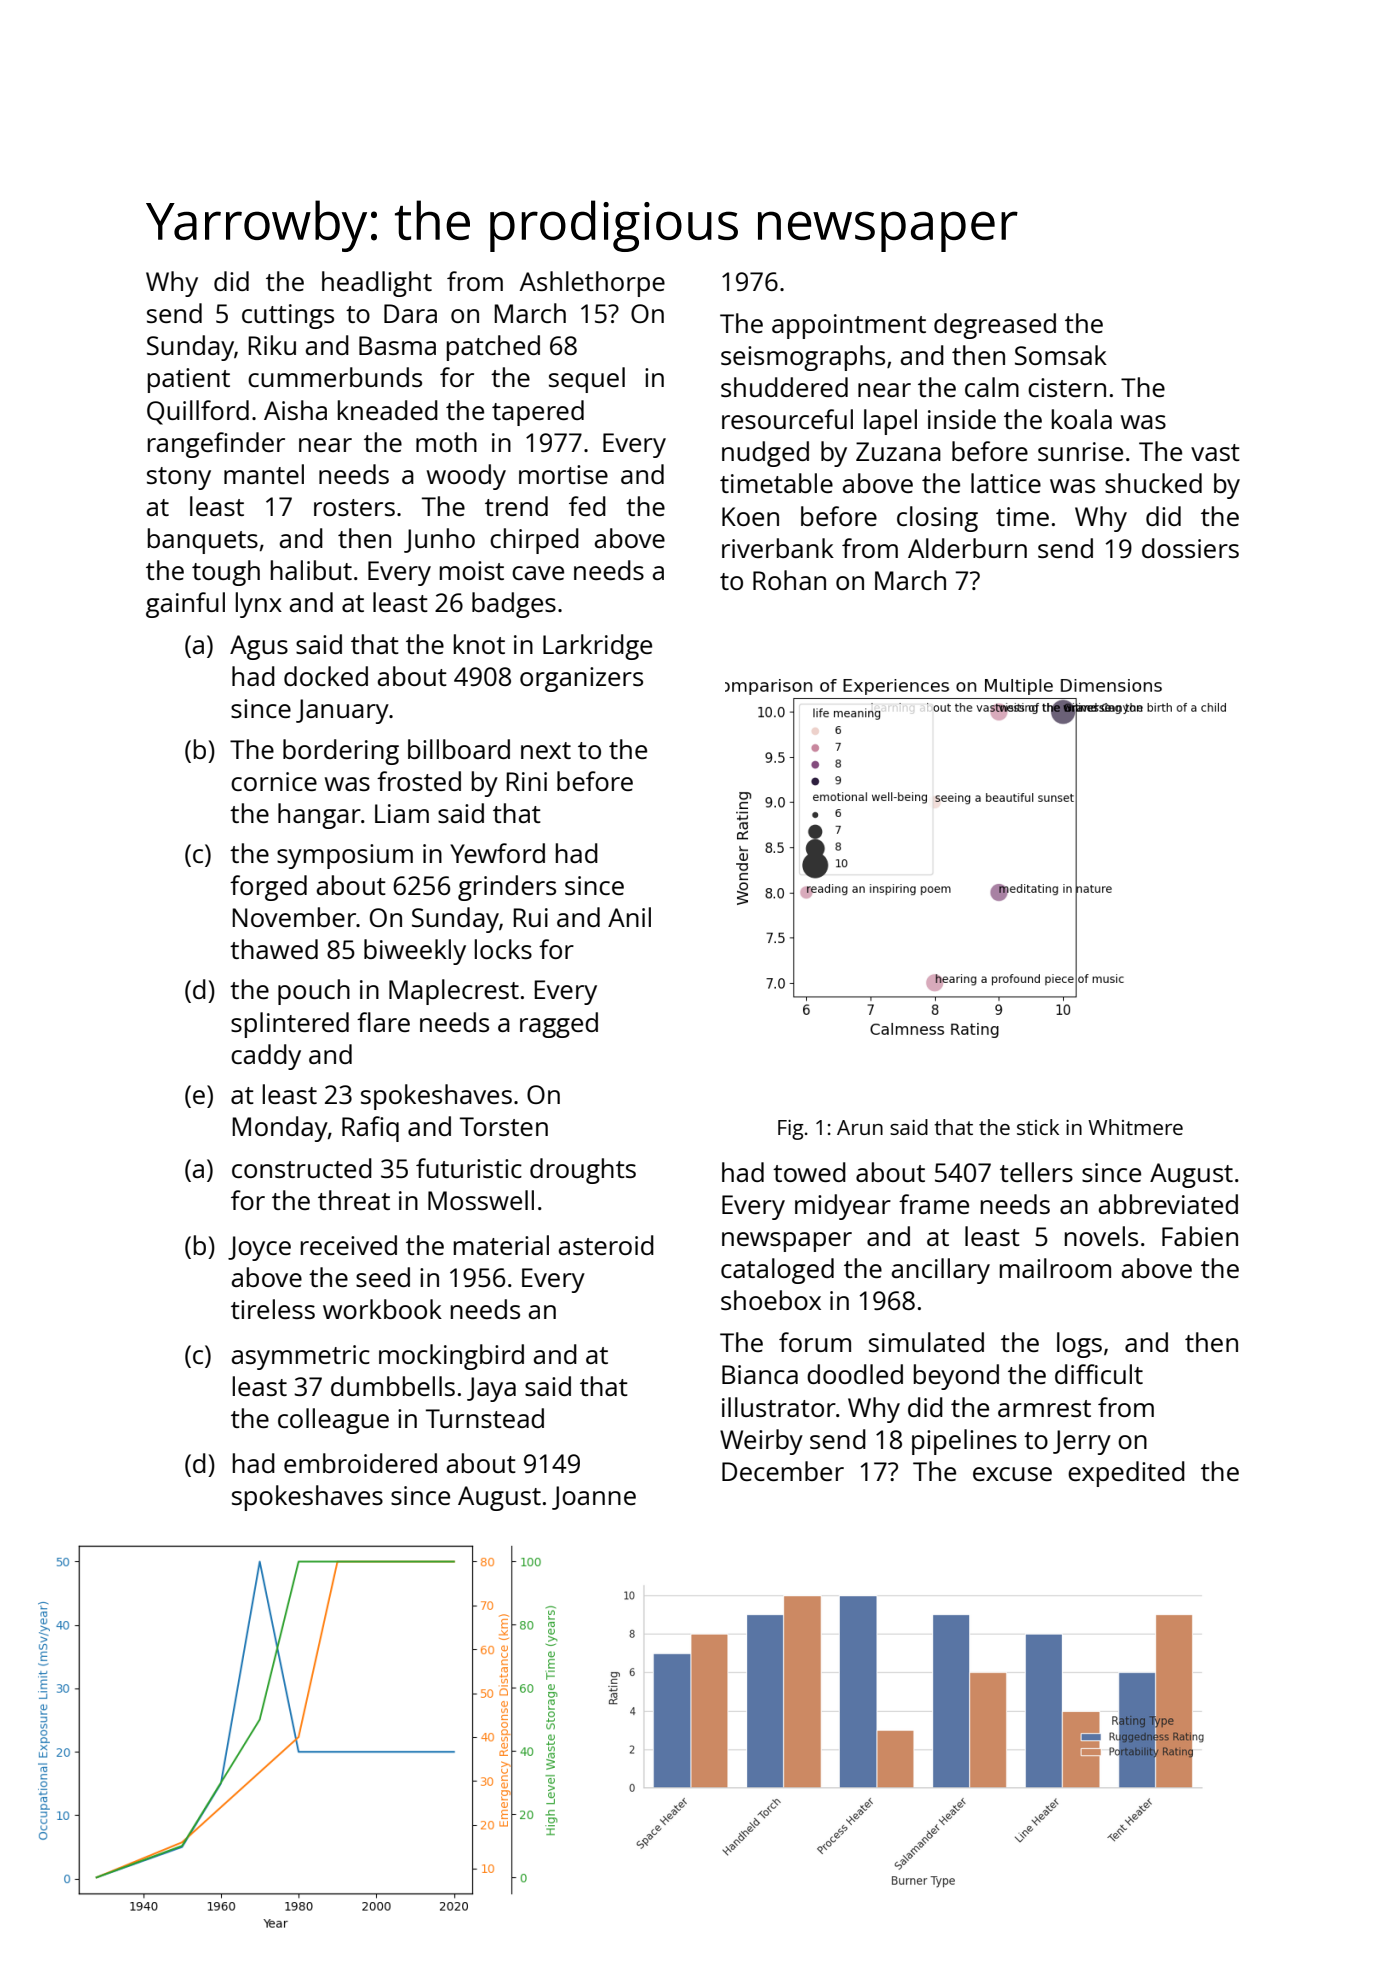 This screenshot has width=1386, height=1969. Describe the element at coordinates (415, 952) in the screenshot. I see `biweekly` at that location.
